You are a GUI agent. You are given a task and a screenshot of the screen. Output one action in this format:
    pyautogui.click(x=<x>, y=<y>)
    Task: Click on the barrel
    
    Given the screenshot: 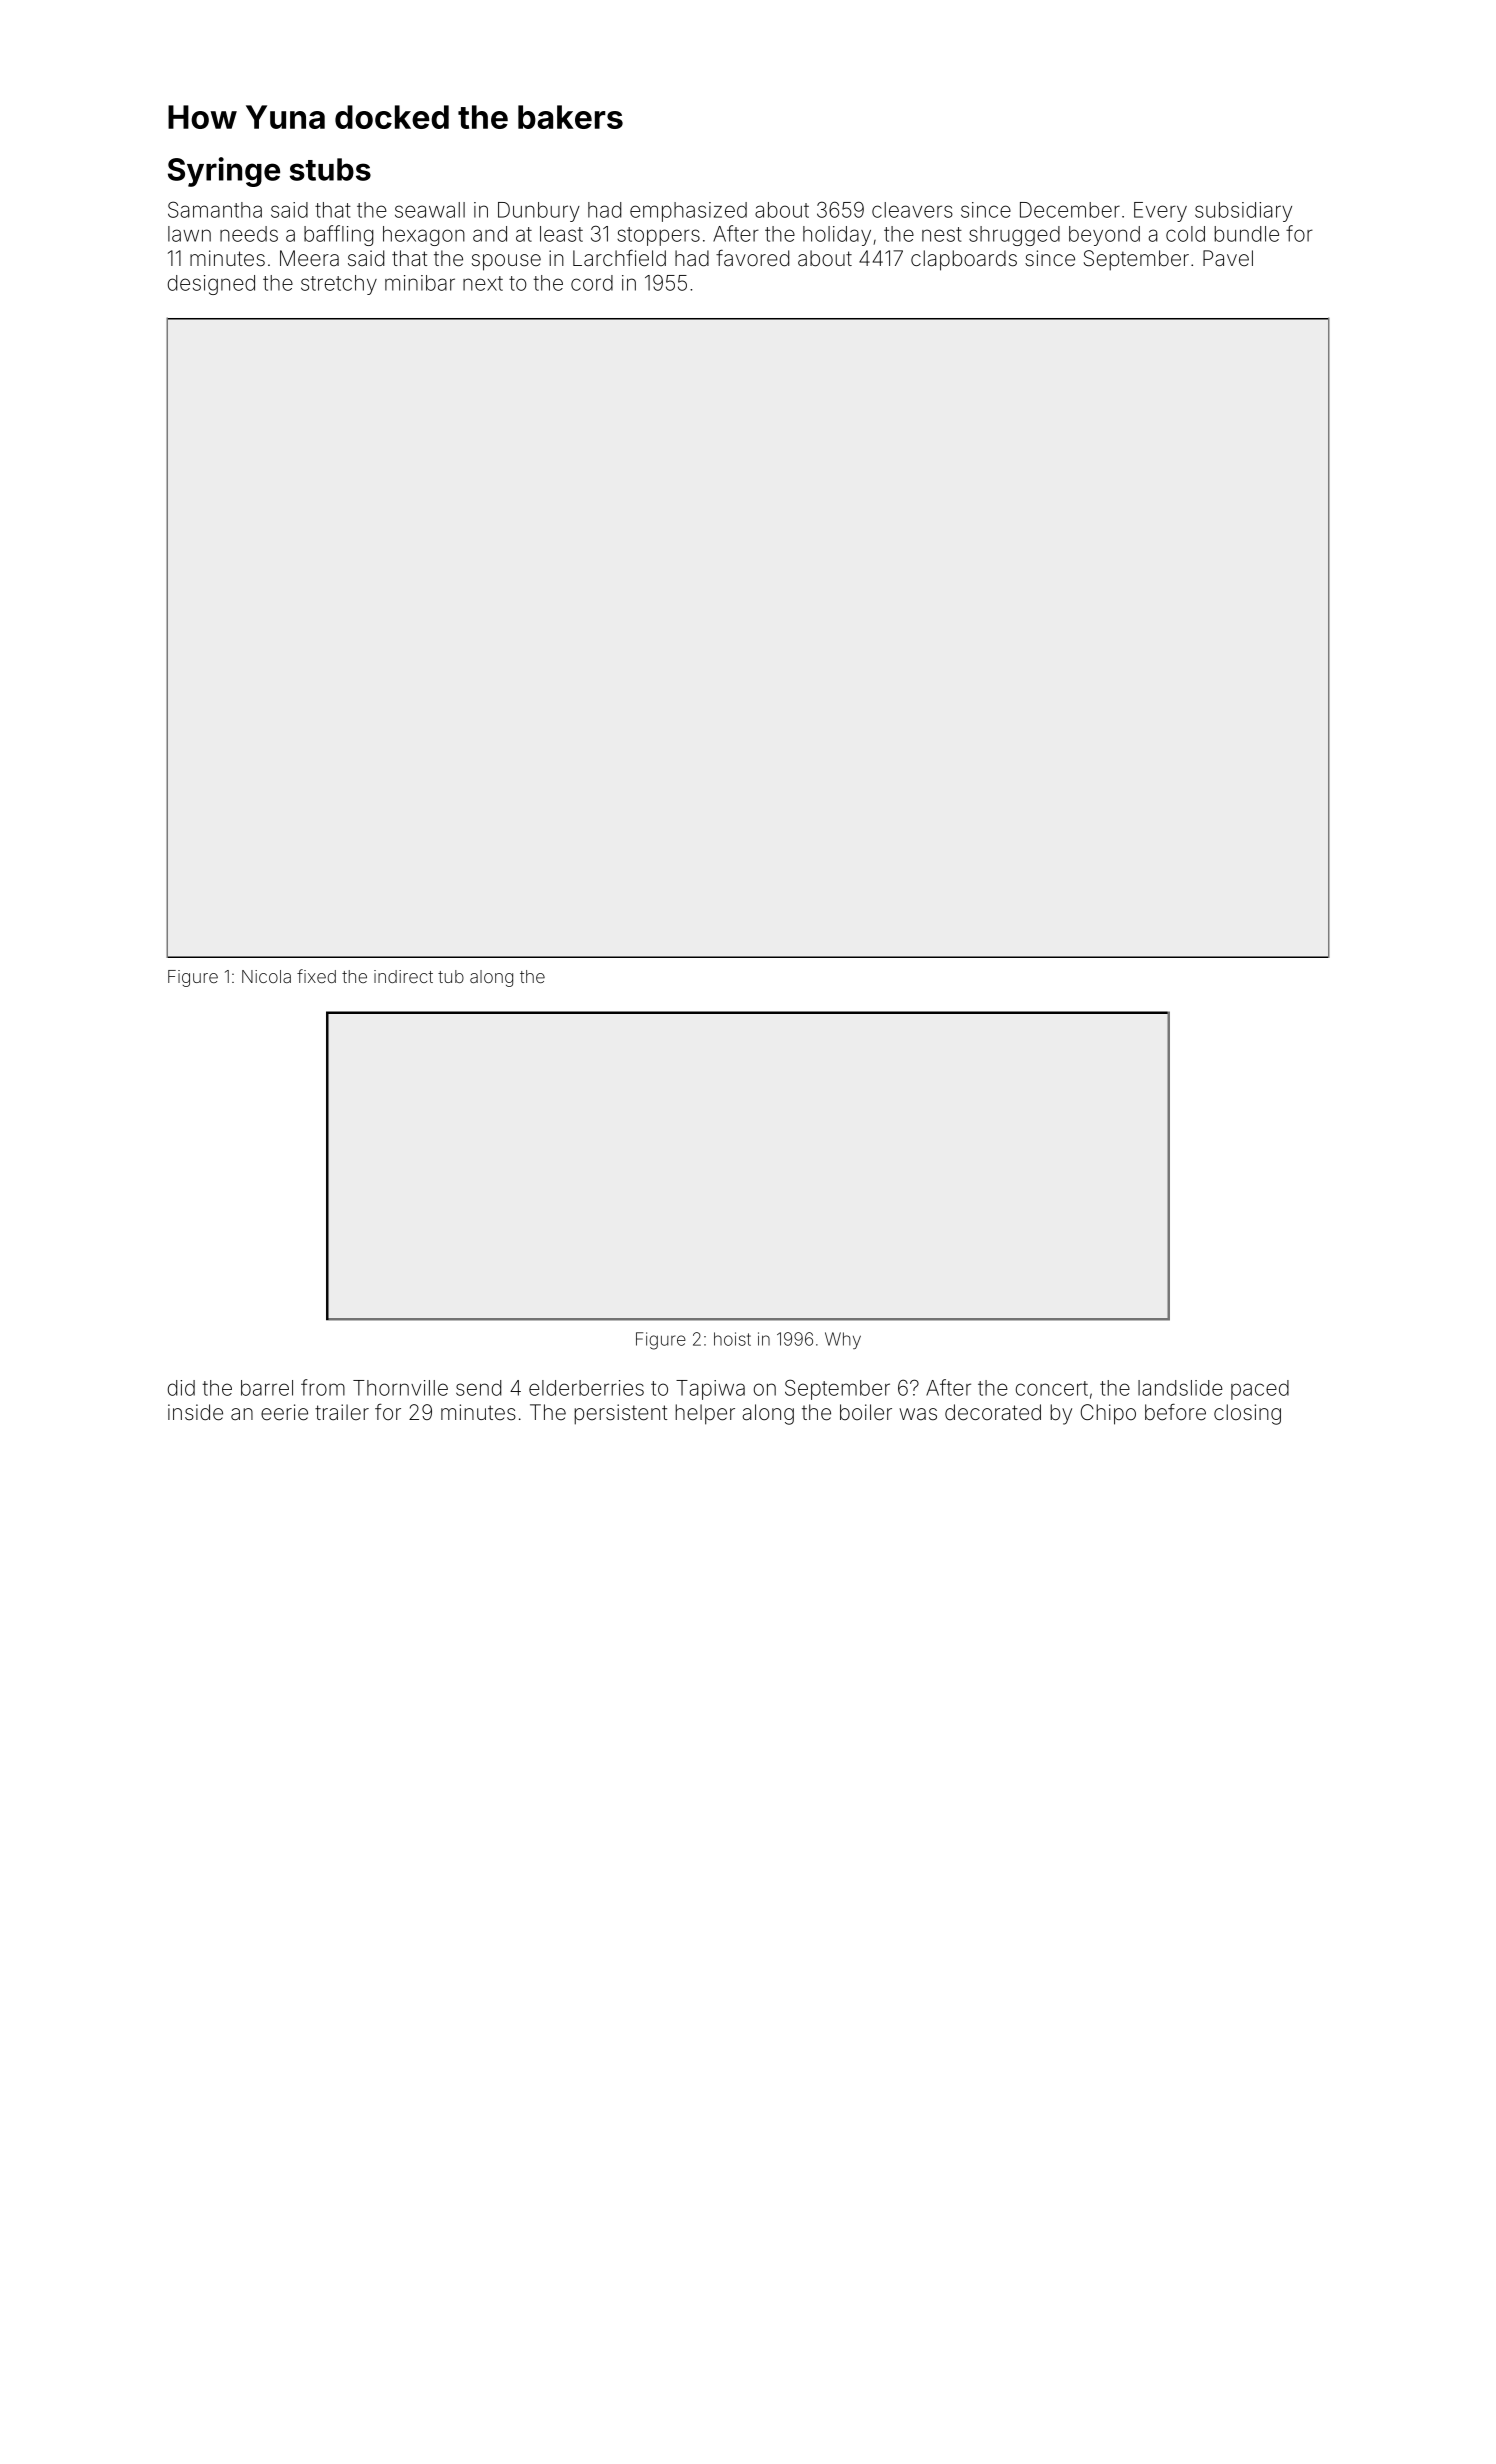 What is the action you would take?
    pyautogui.click(x=267, y=1388)
